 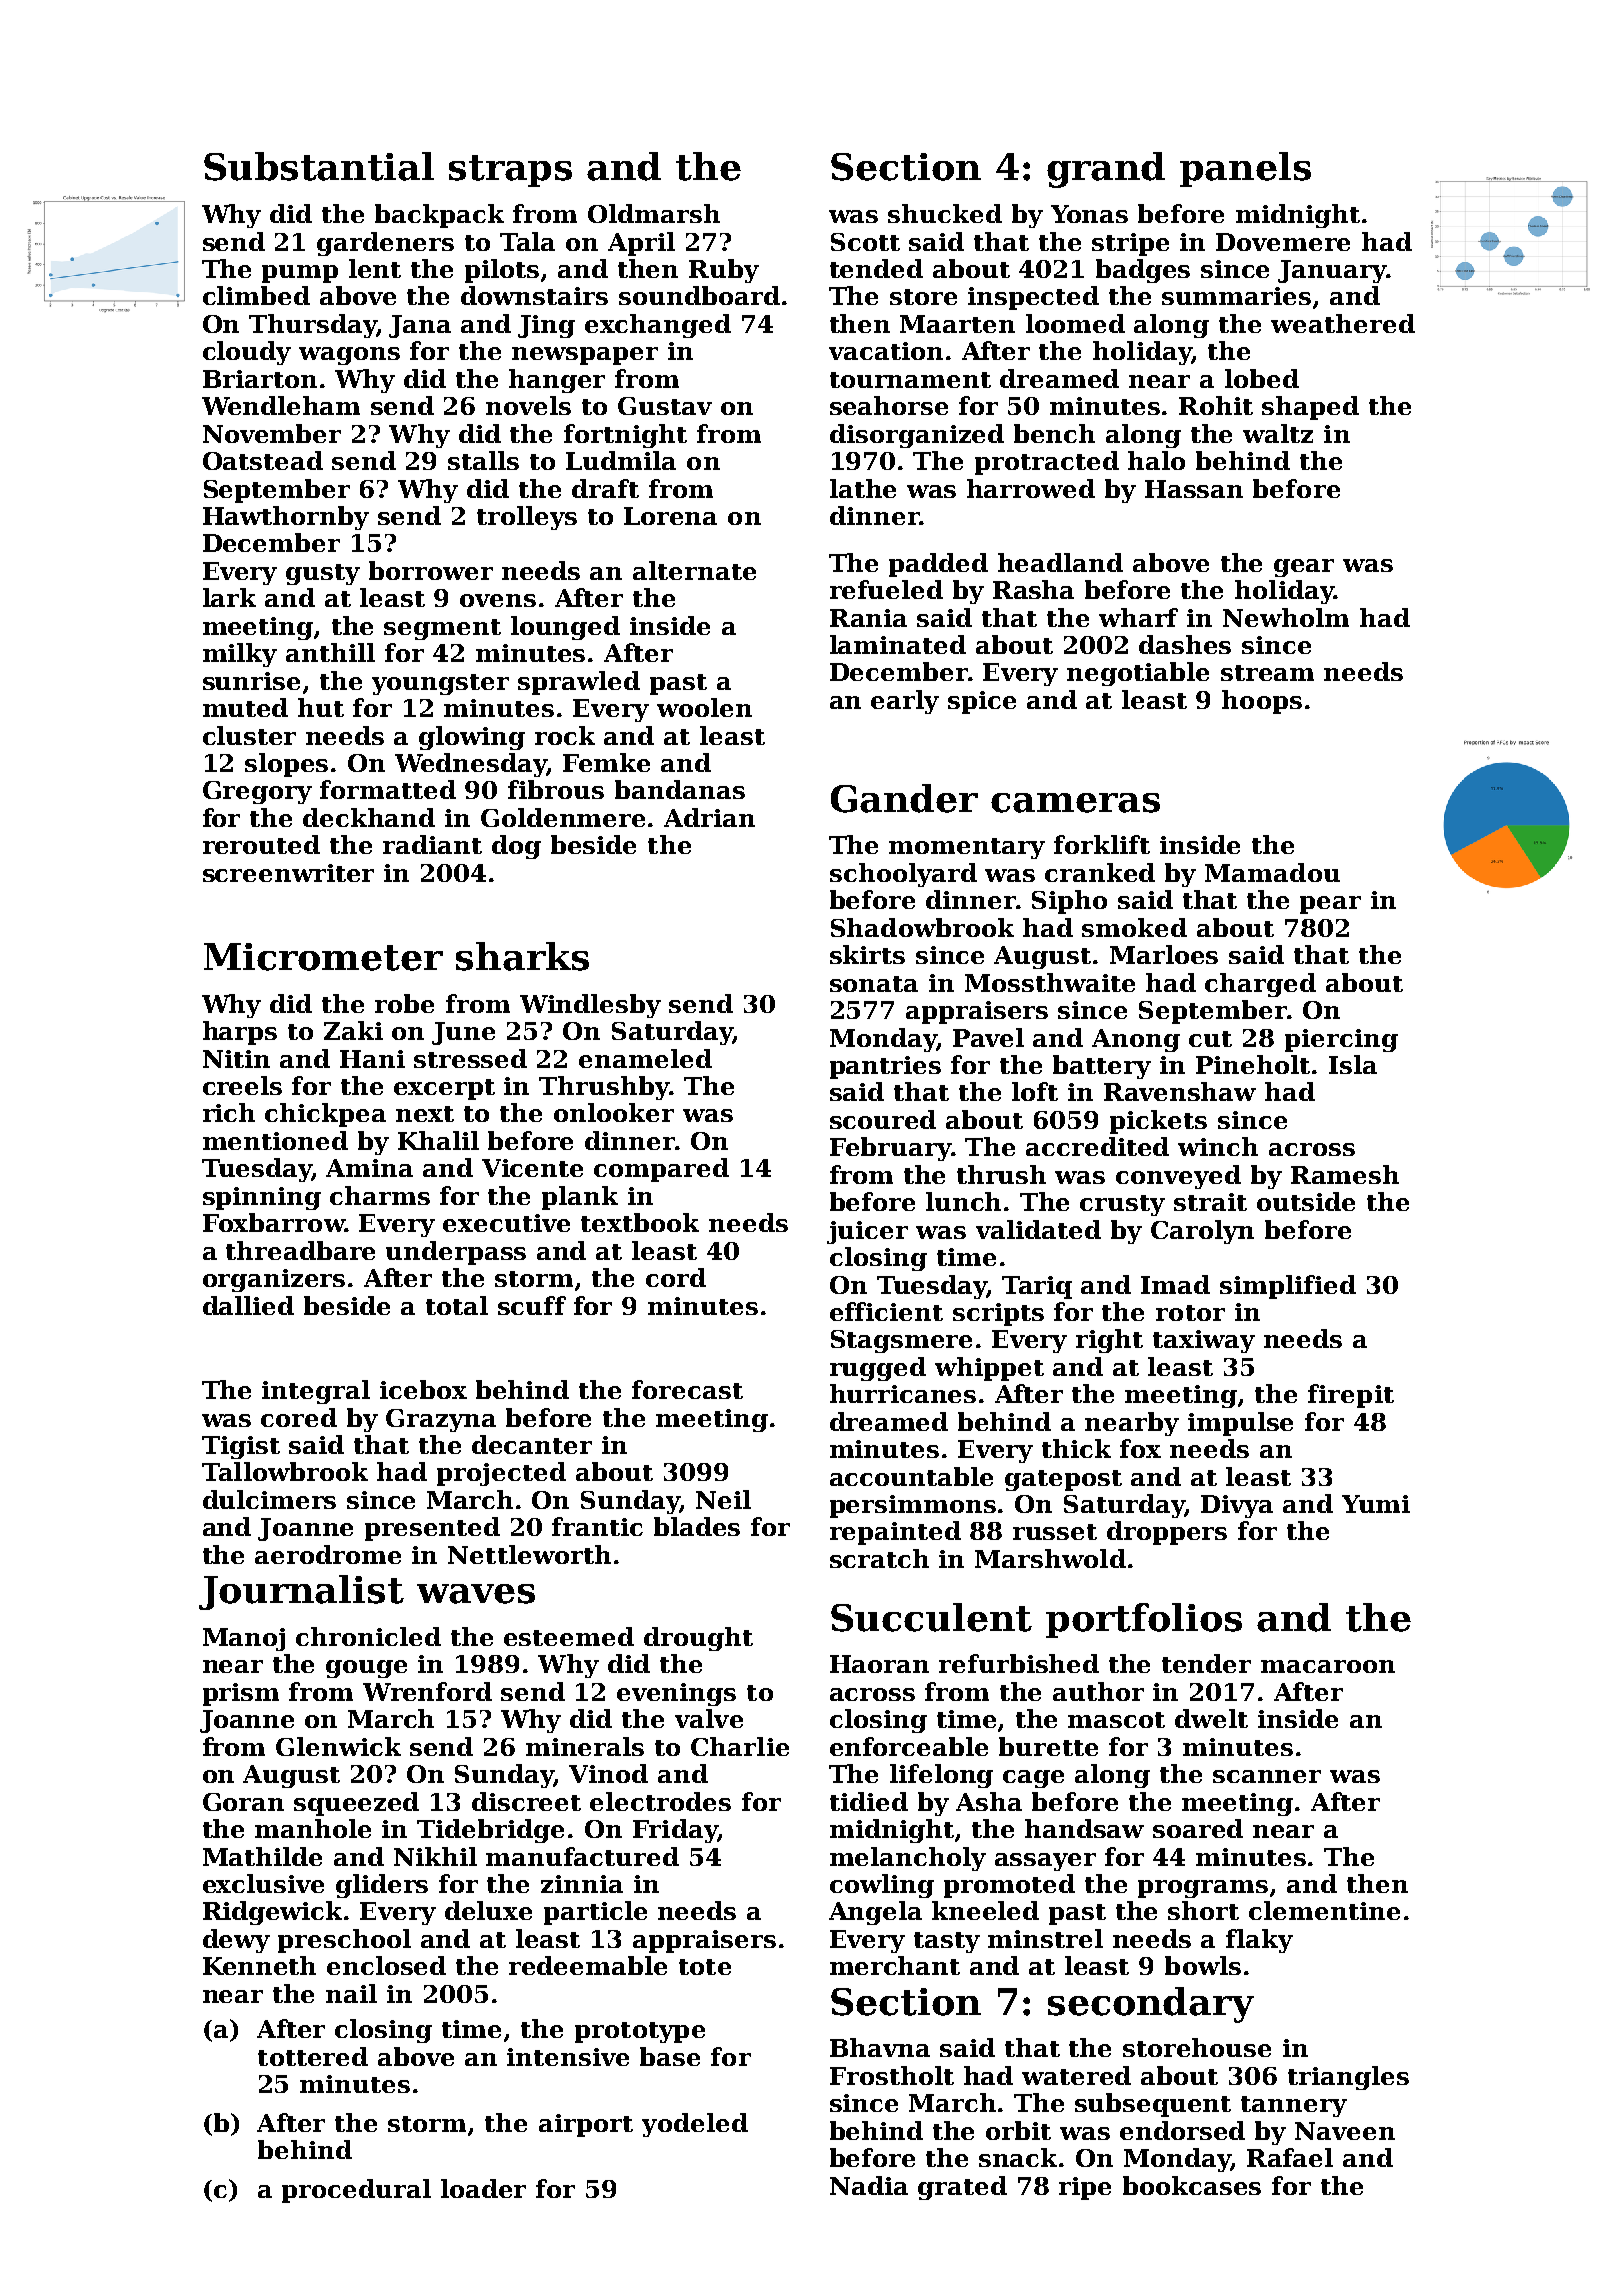 I want to click on grated, so click(x=962, y=2188).
